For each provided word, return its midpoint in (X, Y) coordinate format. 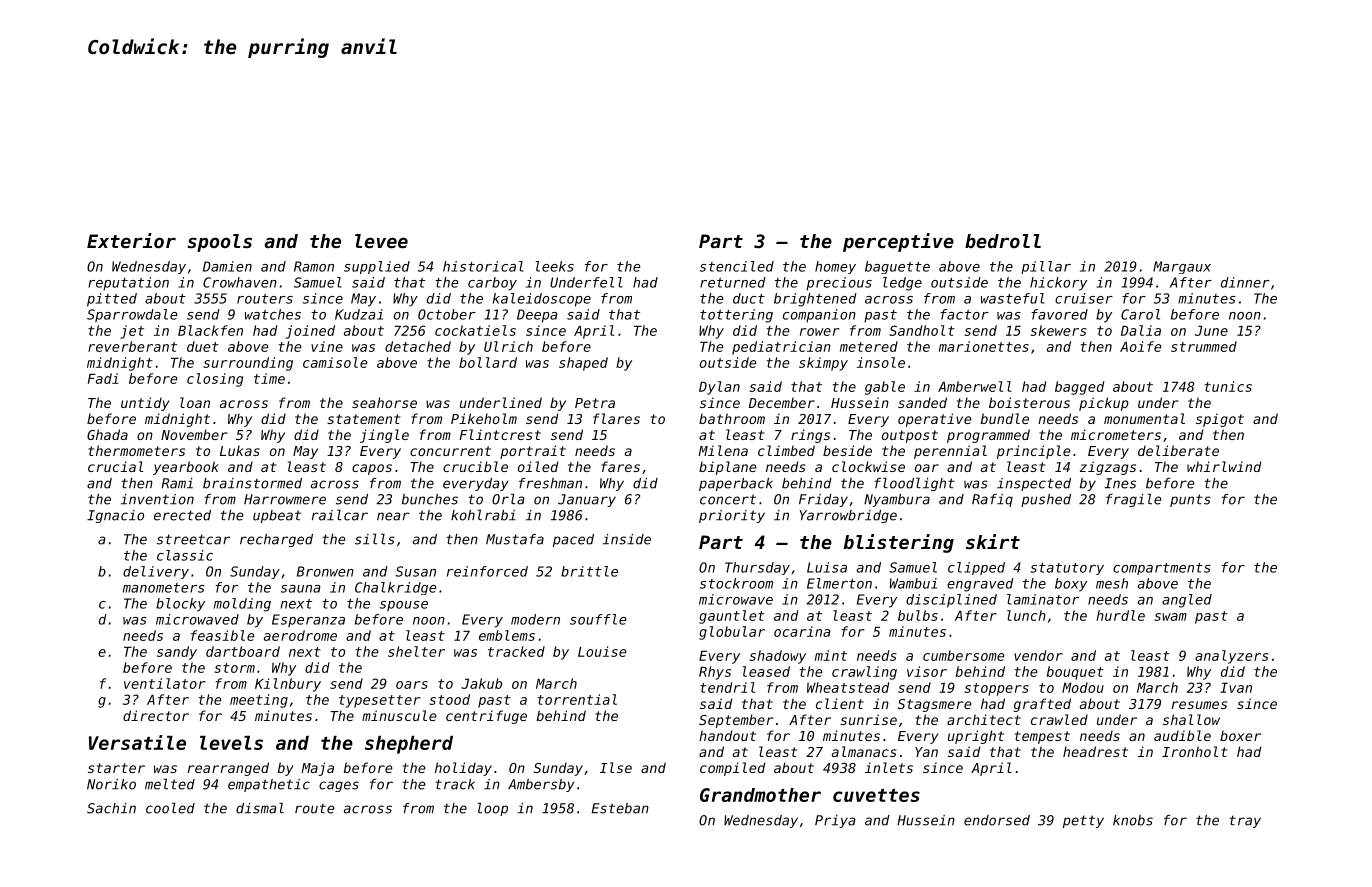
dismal (260, 808)
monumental (1144, 418)
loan (195, 402)
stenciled (737, 266)
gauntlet (732, 617)
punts (1190, 500)
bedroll (1003, 241)
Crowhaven (240, 282)
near (393, 516)
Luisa (827, 567)
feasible (222, 635)
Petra (595, 403)
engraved (980, 585)
